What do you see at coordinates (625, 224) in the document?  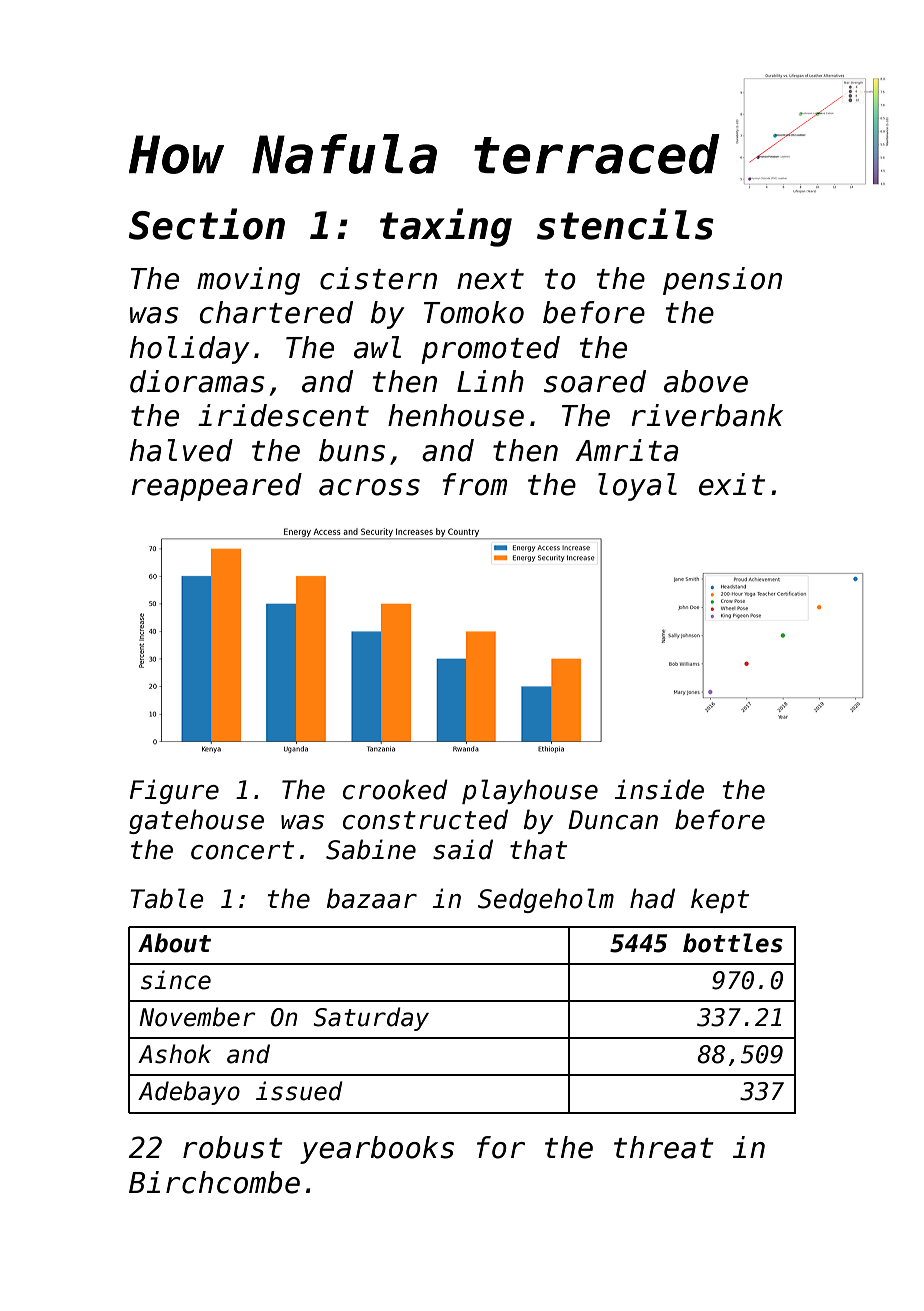 I see `stencils` at bounding box center [625, 224].
